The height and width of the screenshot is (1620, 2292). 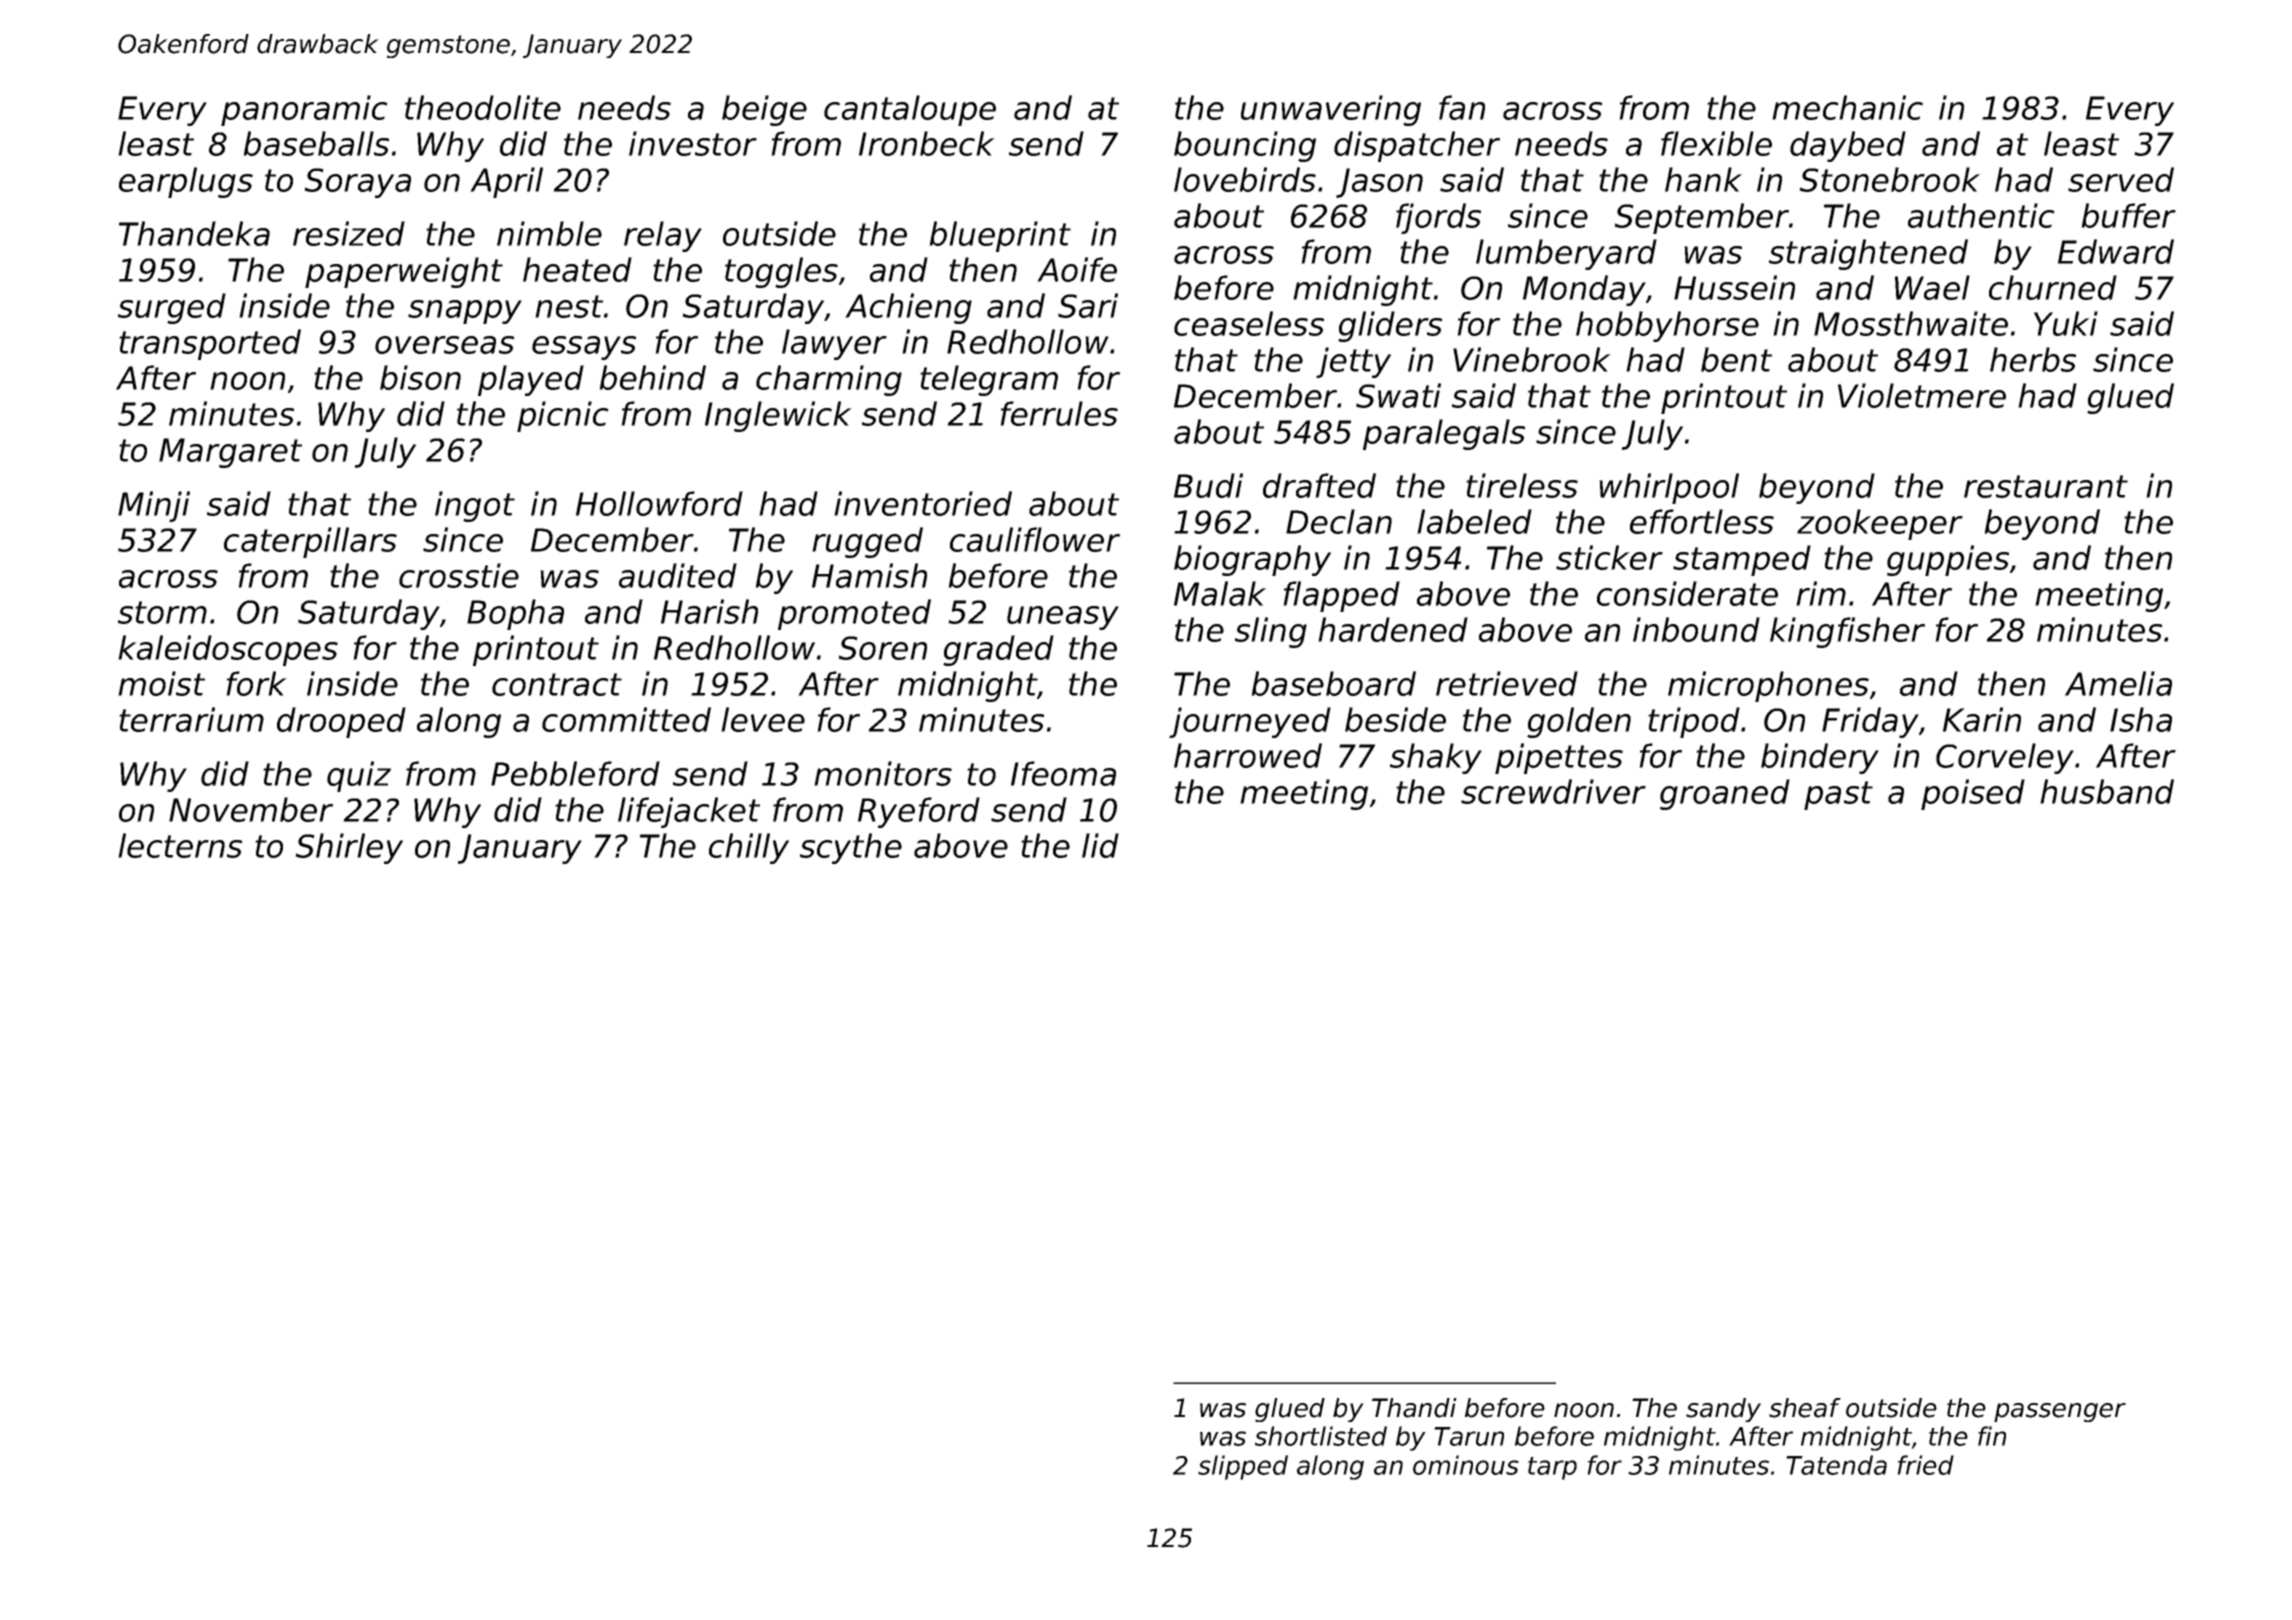 What do you see at coordinates (1333, 683) in the screenshot?
I see `baseboard` at bounding box center [1333, 683].
